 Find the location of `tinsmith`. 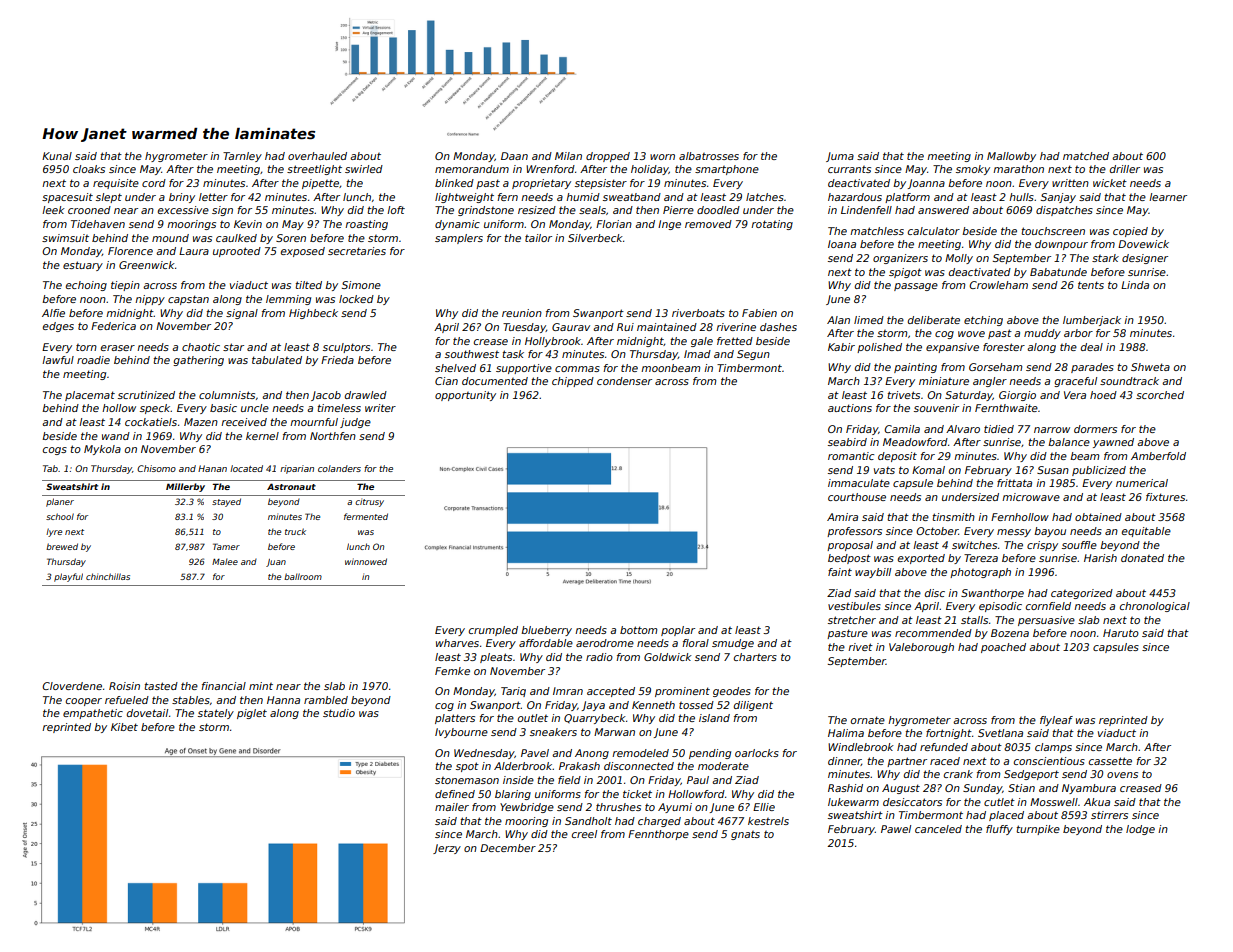

tinsmith is located at coordinates (953, 517).
